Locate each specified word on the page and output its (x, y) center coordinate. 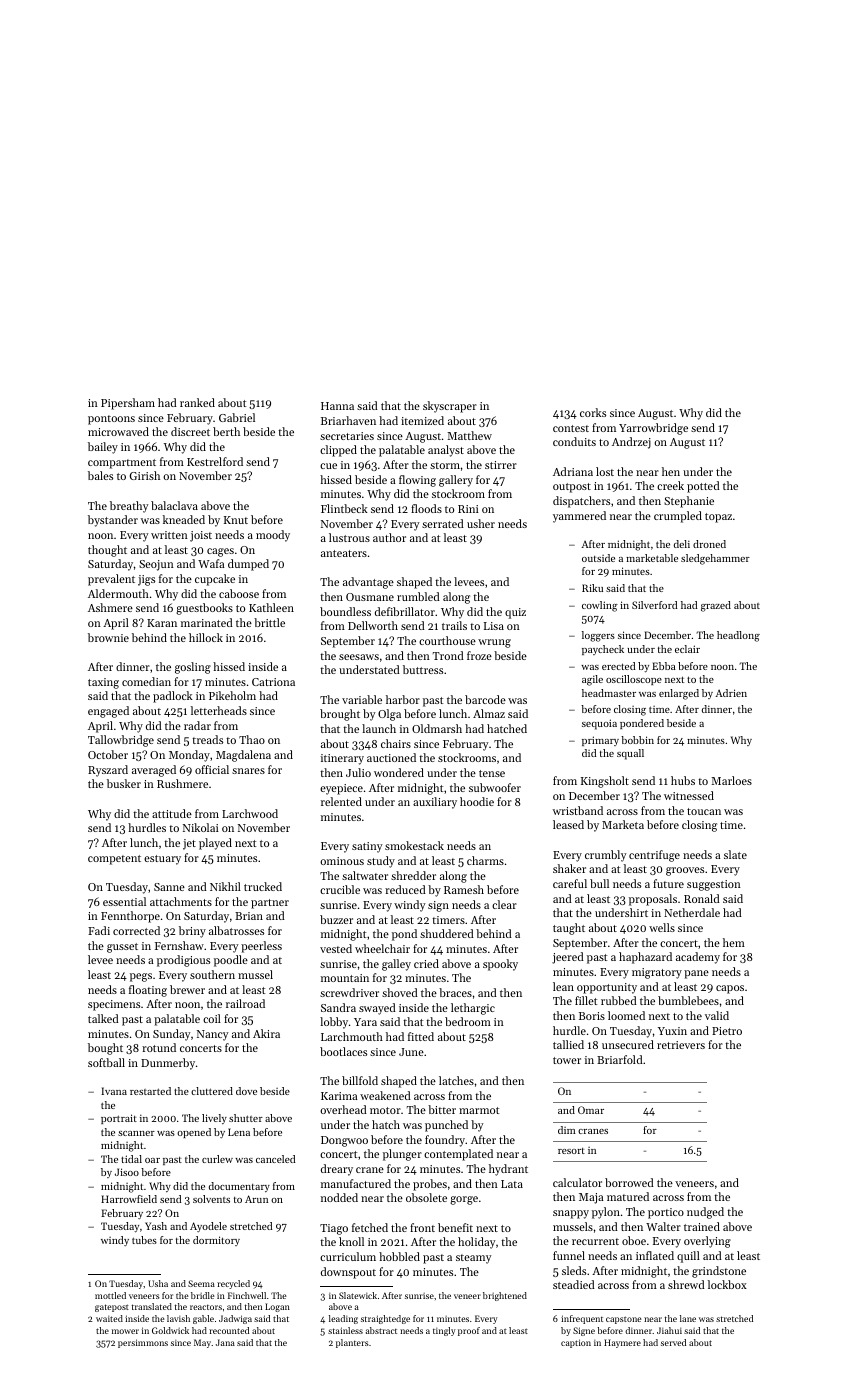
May (202, 1343)
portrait (119, 1119)
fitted (421, 1036)
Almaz (489, 713)
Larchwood (250, 813)
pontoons (111, 420)
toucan (704, 811)
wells (662, 927)
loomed (626, 1015)
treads (207, 739)
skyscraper (450, 407)
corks (593, 412)
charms (485, 860)
